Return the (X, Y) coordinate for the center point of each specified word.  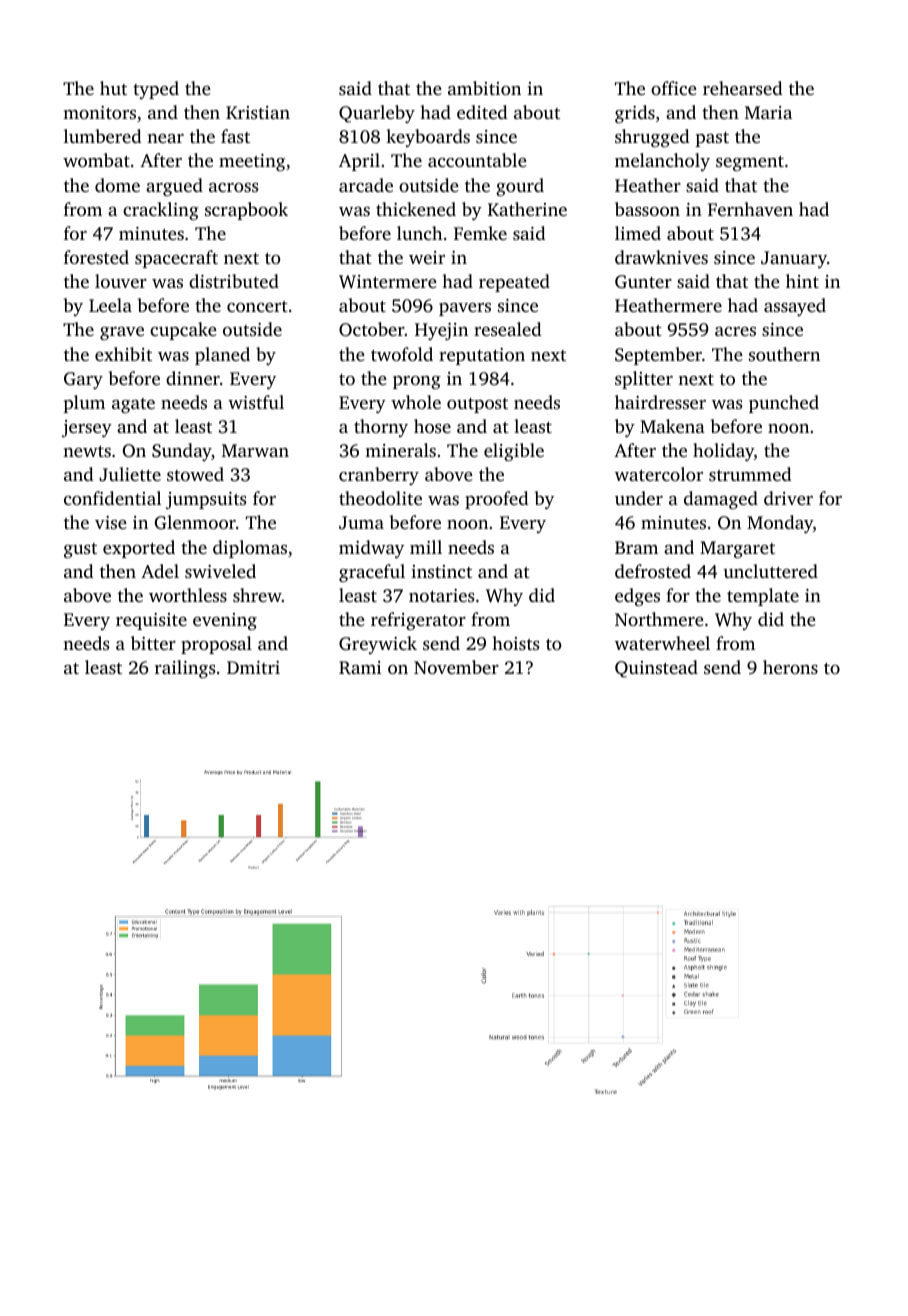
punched (784, 404)
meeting (252, 162)
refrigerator (418, 621)
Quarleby (377, 114)
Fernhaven (750, 209)
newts (87, 451)
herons (790, 667)
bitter (153, 643)
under (639, 498)
